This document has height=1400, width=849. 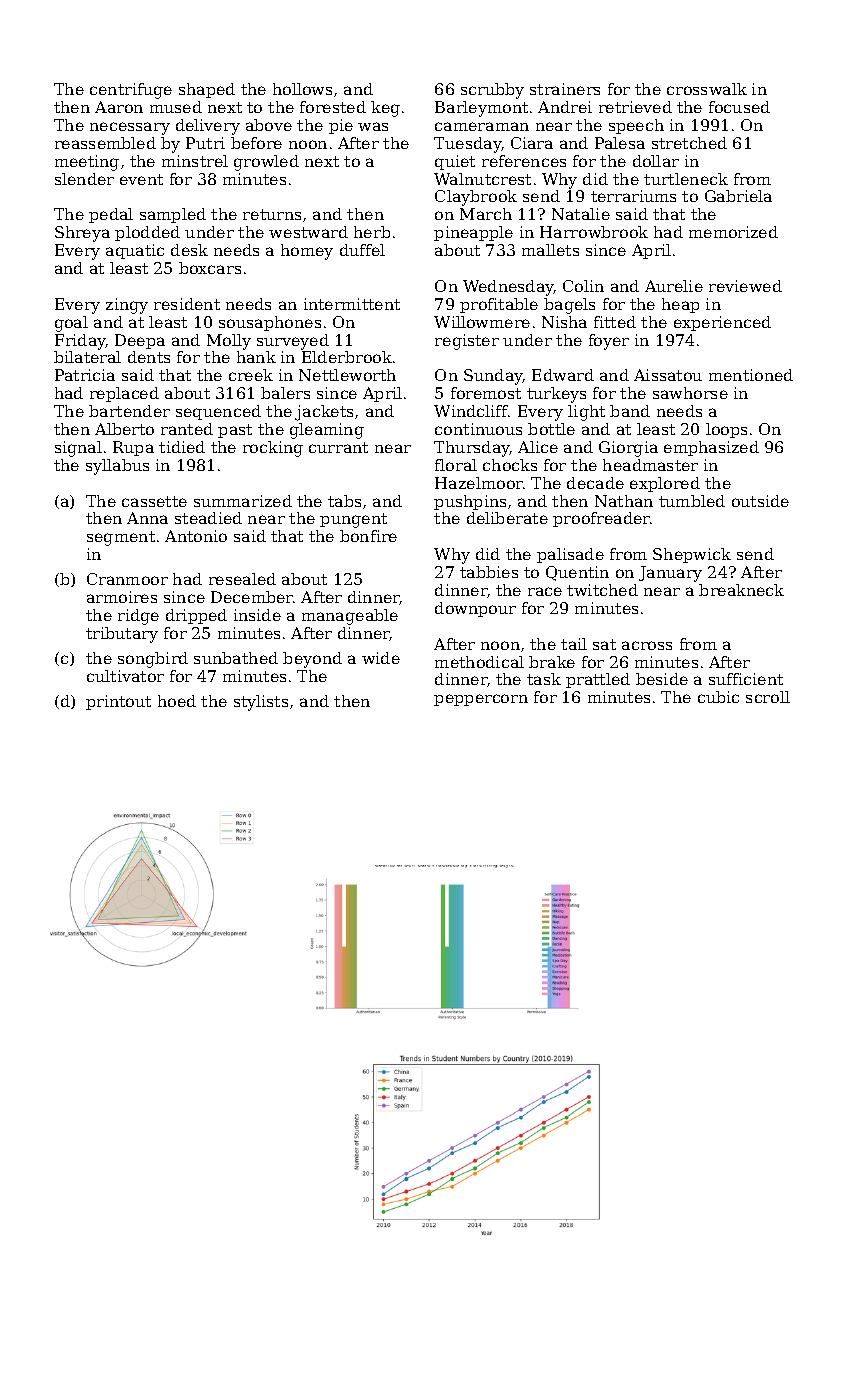 What do you see at coordinates (87, 163) in the document?
I see `meeting` at bounding box center [87, 163].
